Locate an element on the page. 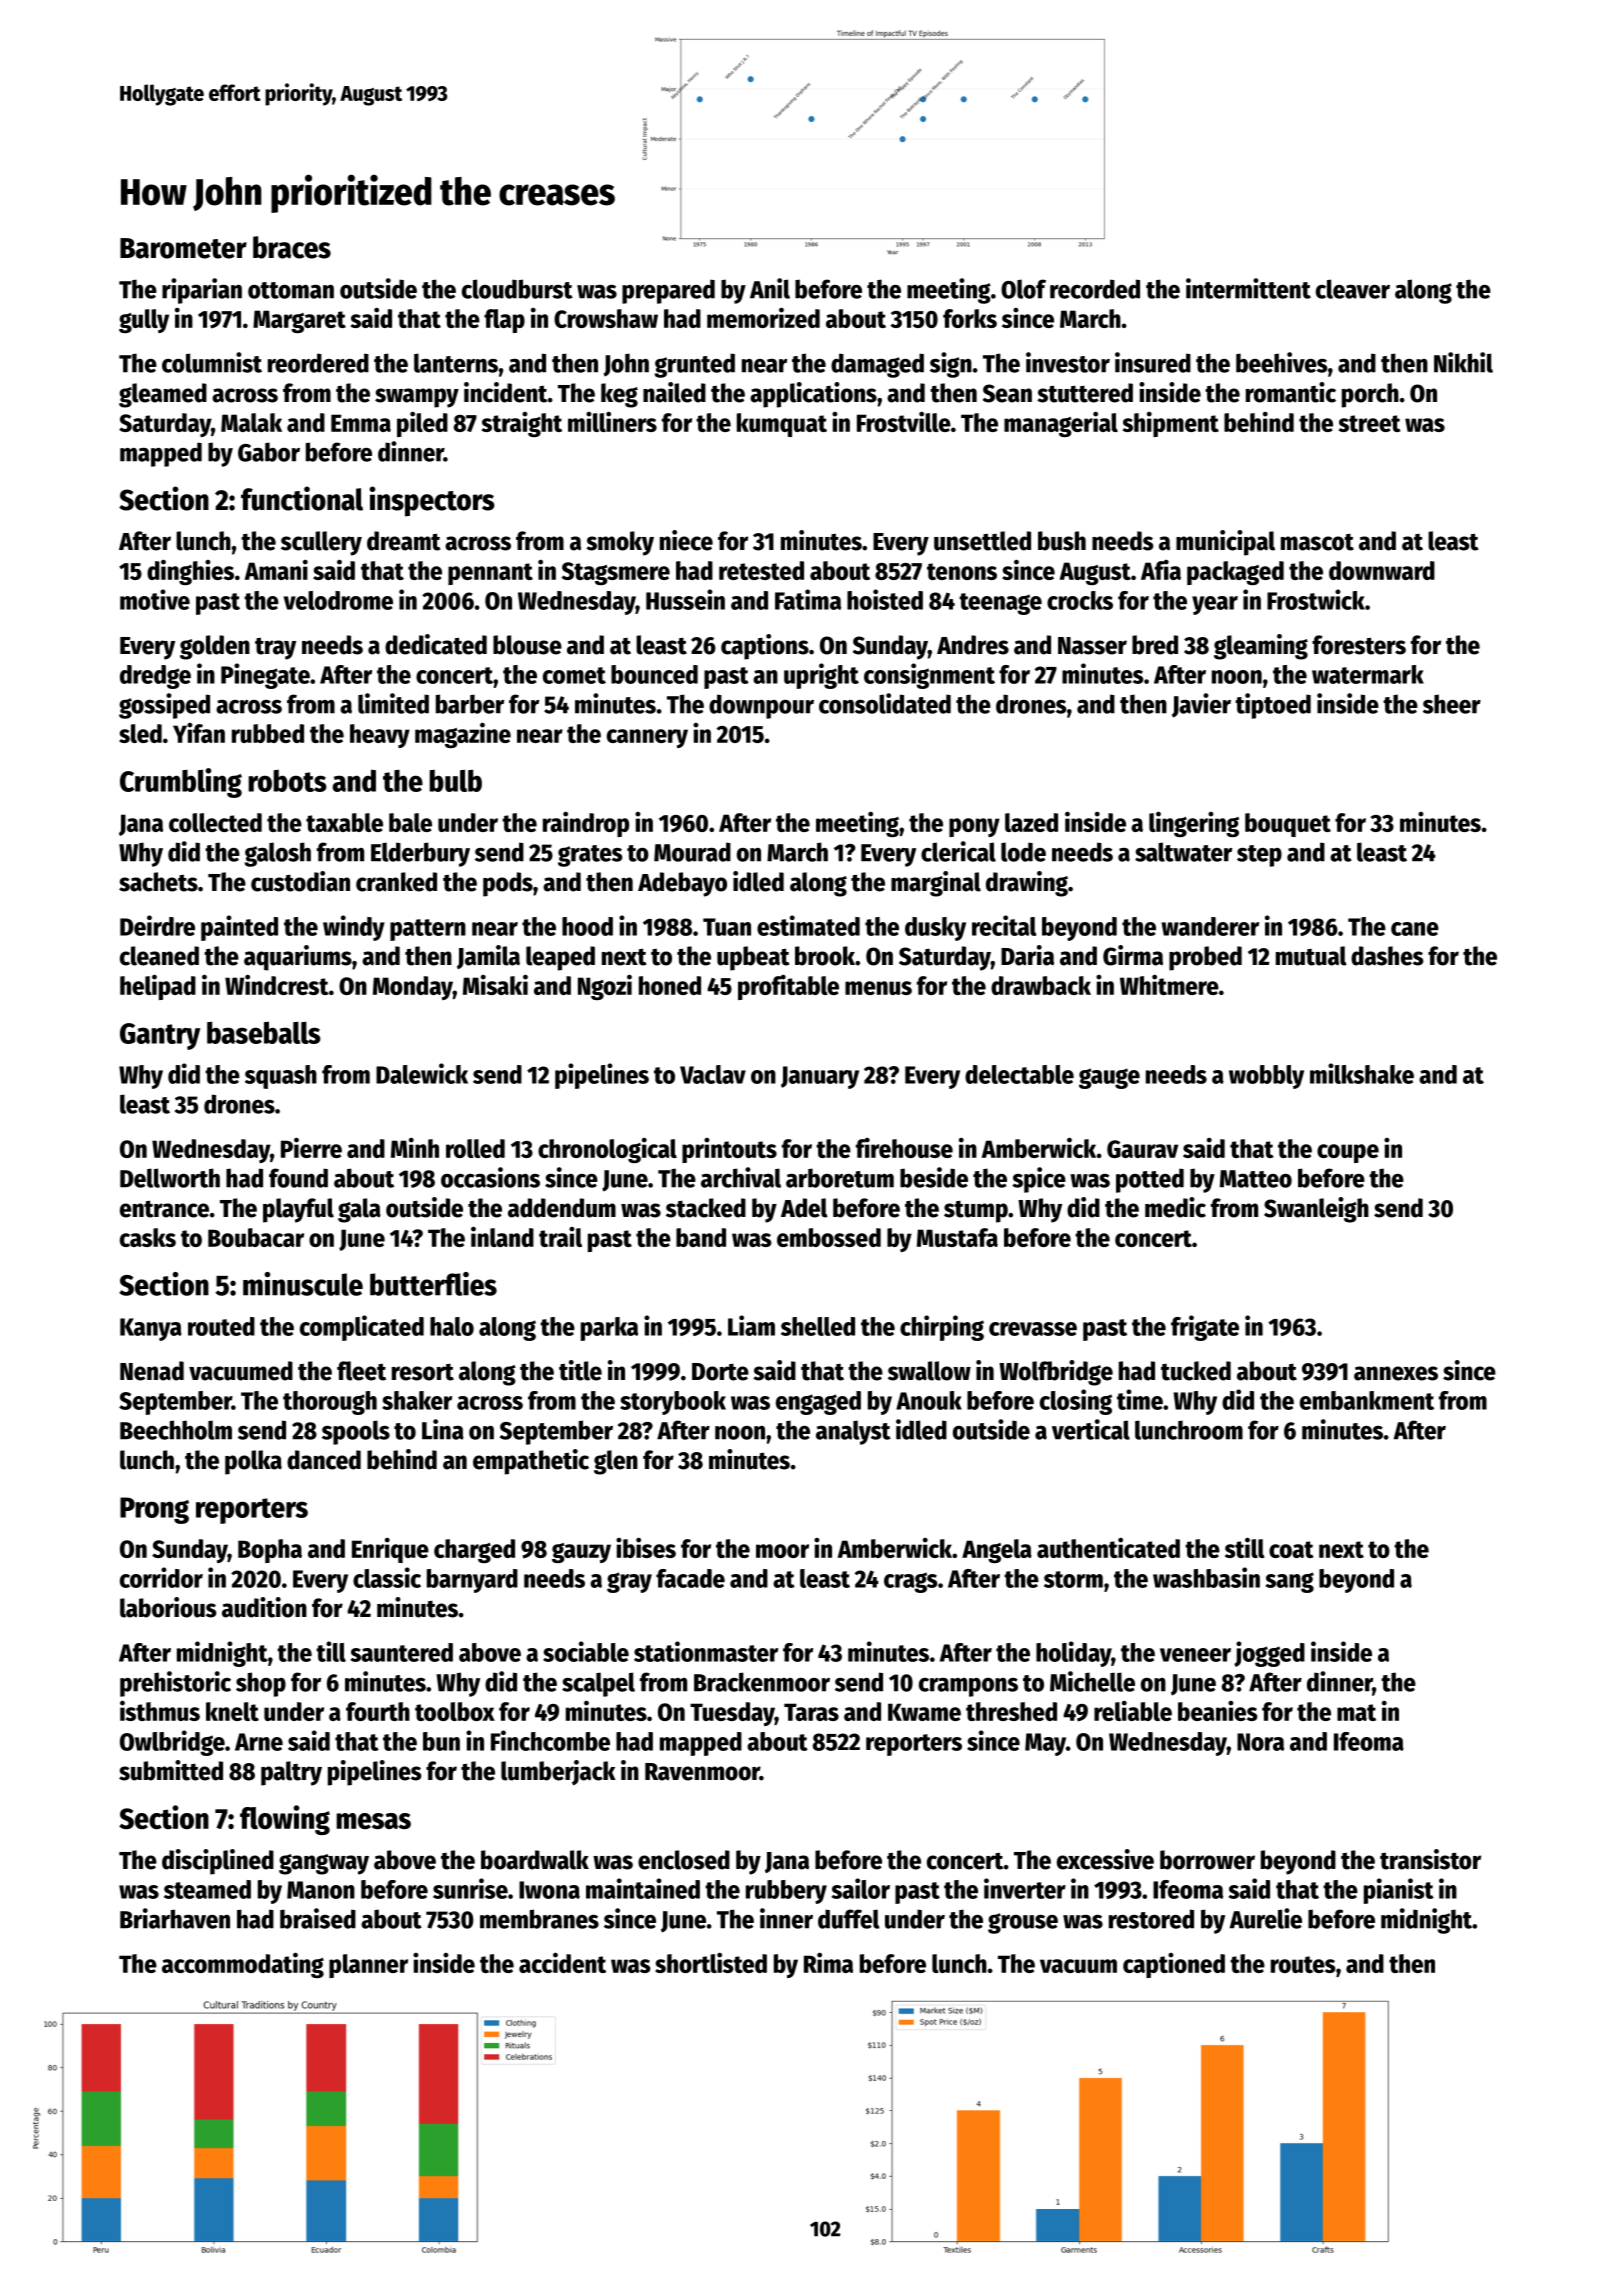 The width and height of the image is (1620, 2292). Swanleigh is located at coordinates (1316, 1210).
